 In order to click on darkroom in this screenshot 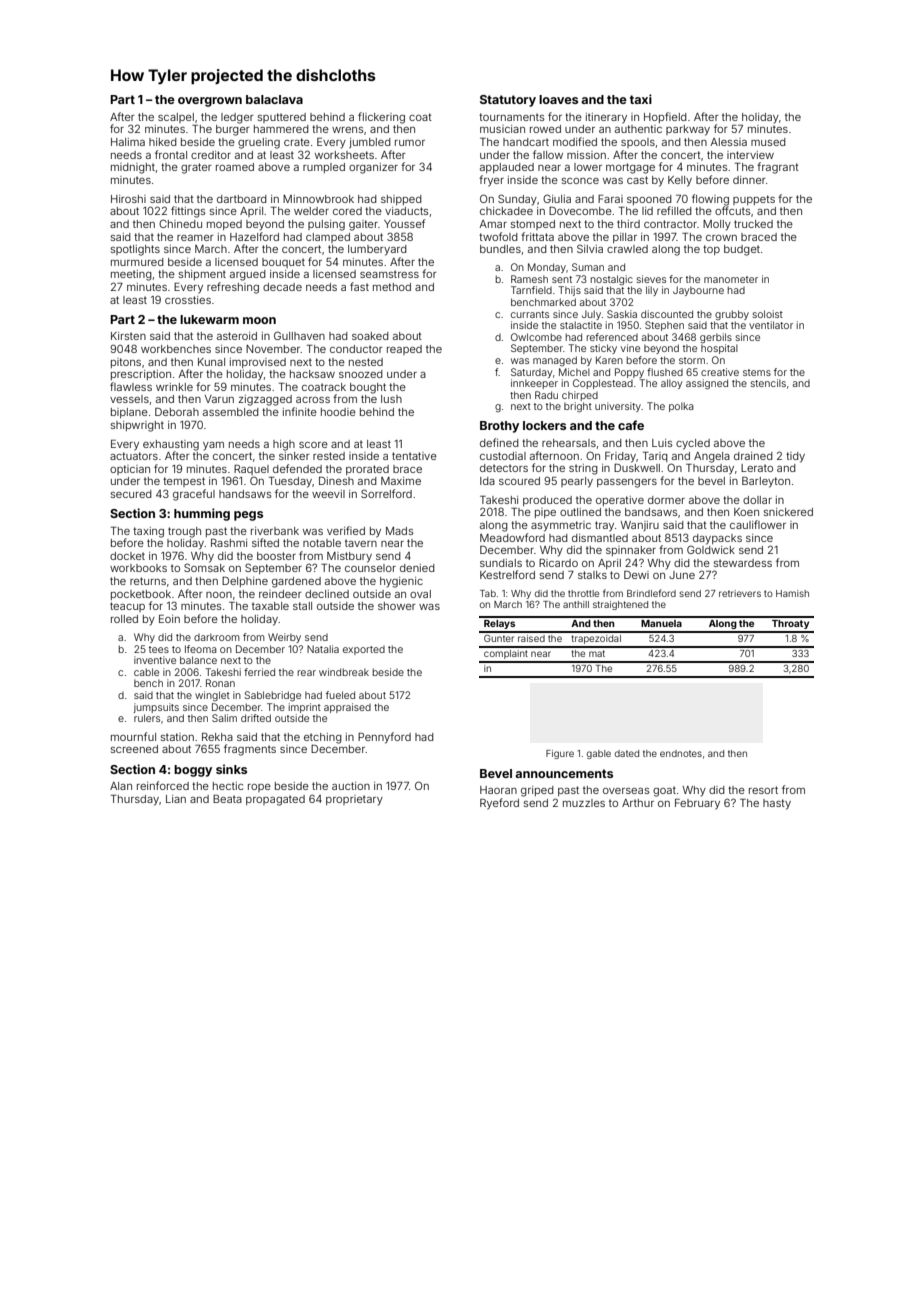, I will do `click(217, 637)`.
